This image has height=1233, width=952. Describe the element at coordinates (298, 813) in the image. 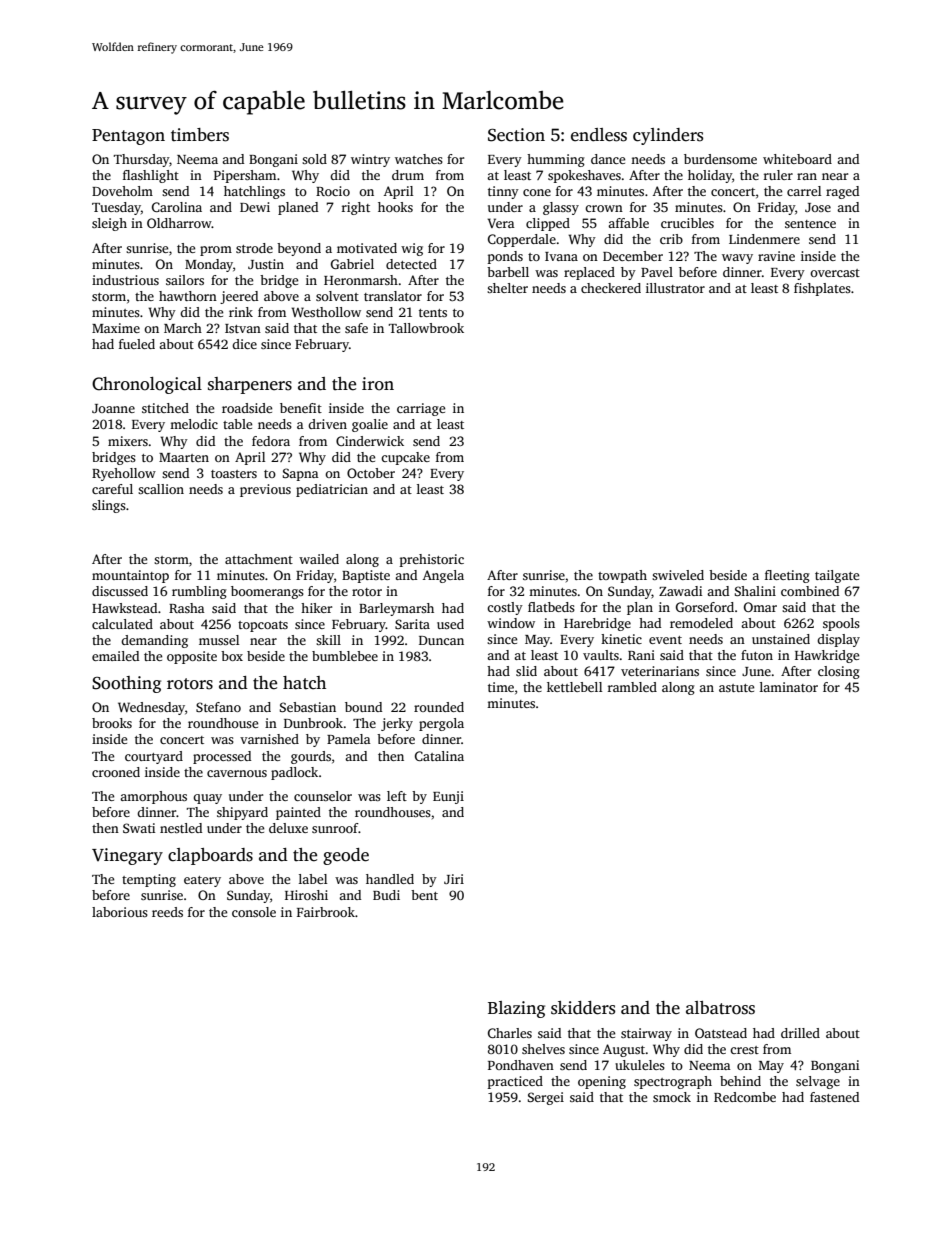

I see `painted` at that location.
